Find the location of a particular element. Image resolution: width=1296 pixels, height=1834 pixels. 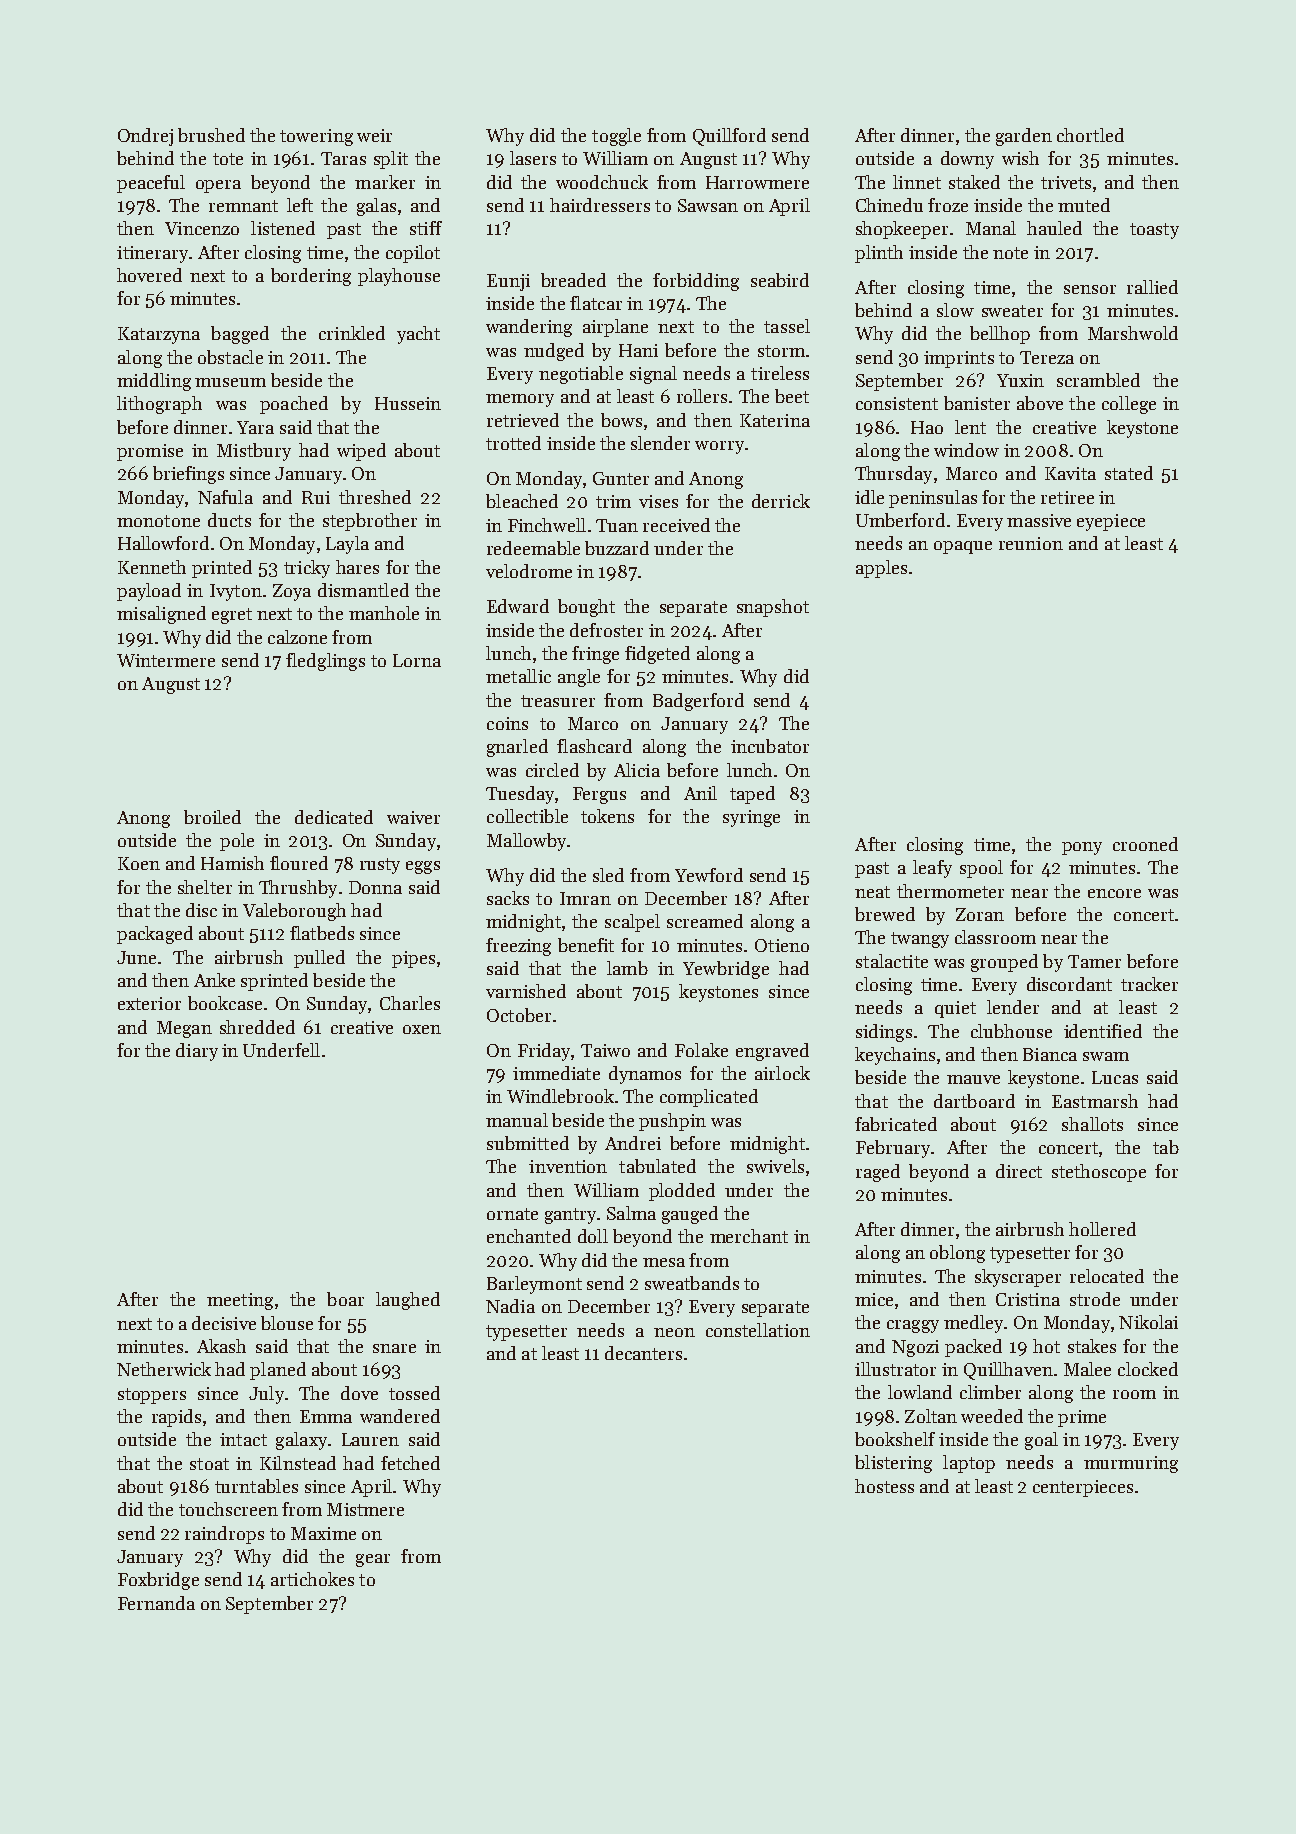

centerpieces is located at coordinates (1083, 1488).
